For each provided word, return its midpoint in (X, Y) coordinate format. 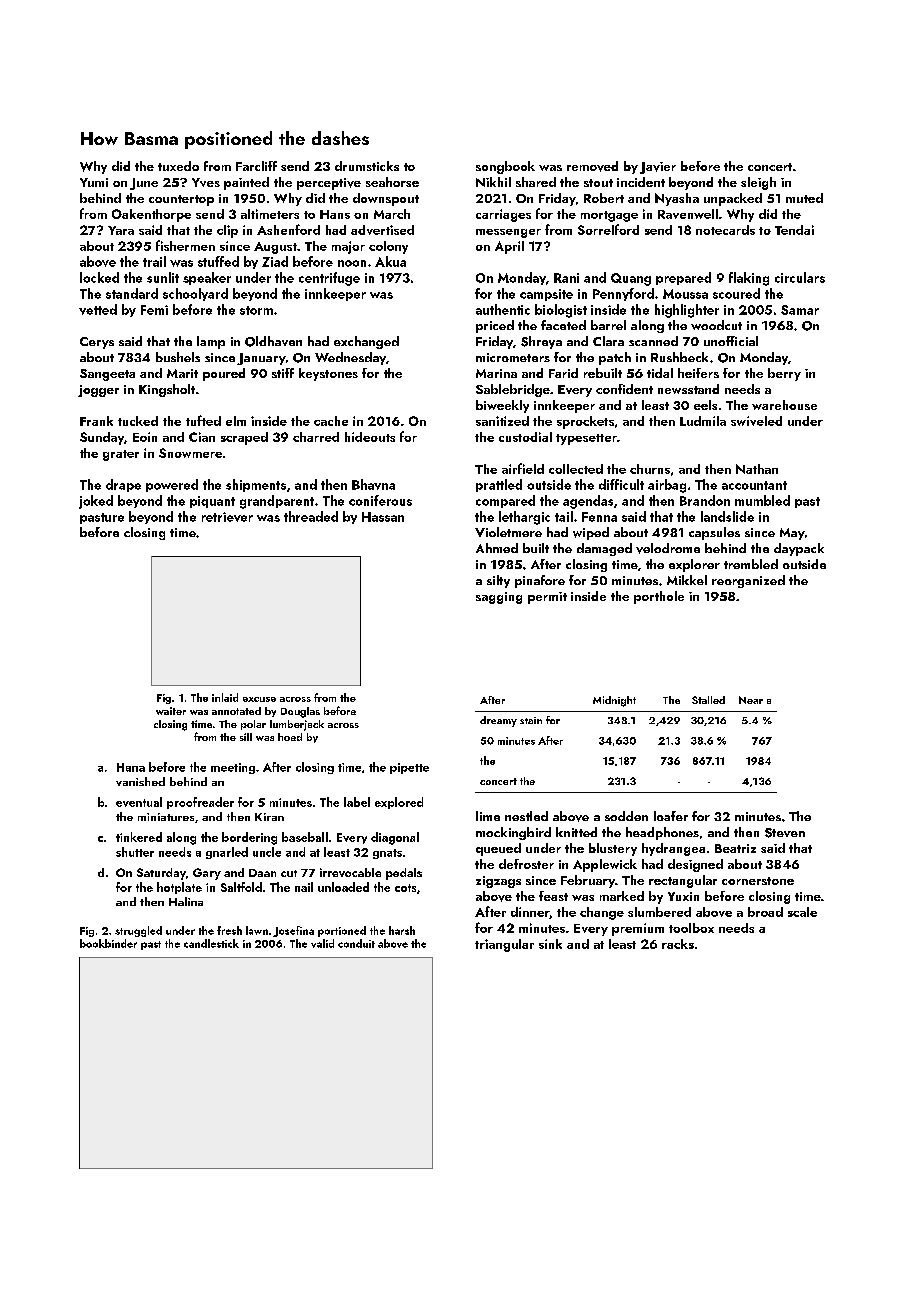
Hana (131, 767)
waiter (171, 711)
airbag (667, 486)
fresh (229, 930)
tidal (660, 373)
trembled (751, 564)
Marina (496, 373)
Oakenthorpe (151, 215)
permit (547, 598)
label (357, 802)
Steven (785, 833)
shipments (256, 485)
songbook (505, 167)
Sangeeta (107, 375)
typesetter (586, 439)
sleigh (758, 183)
